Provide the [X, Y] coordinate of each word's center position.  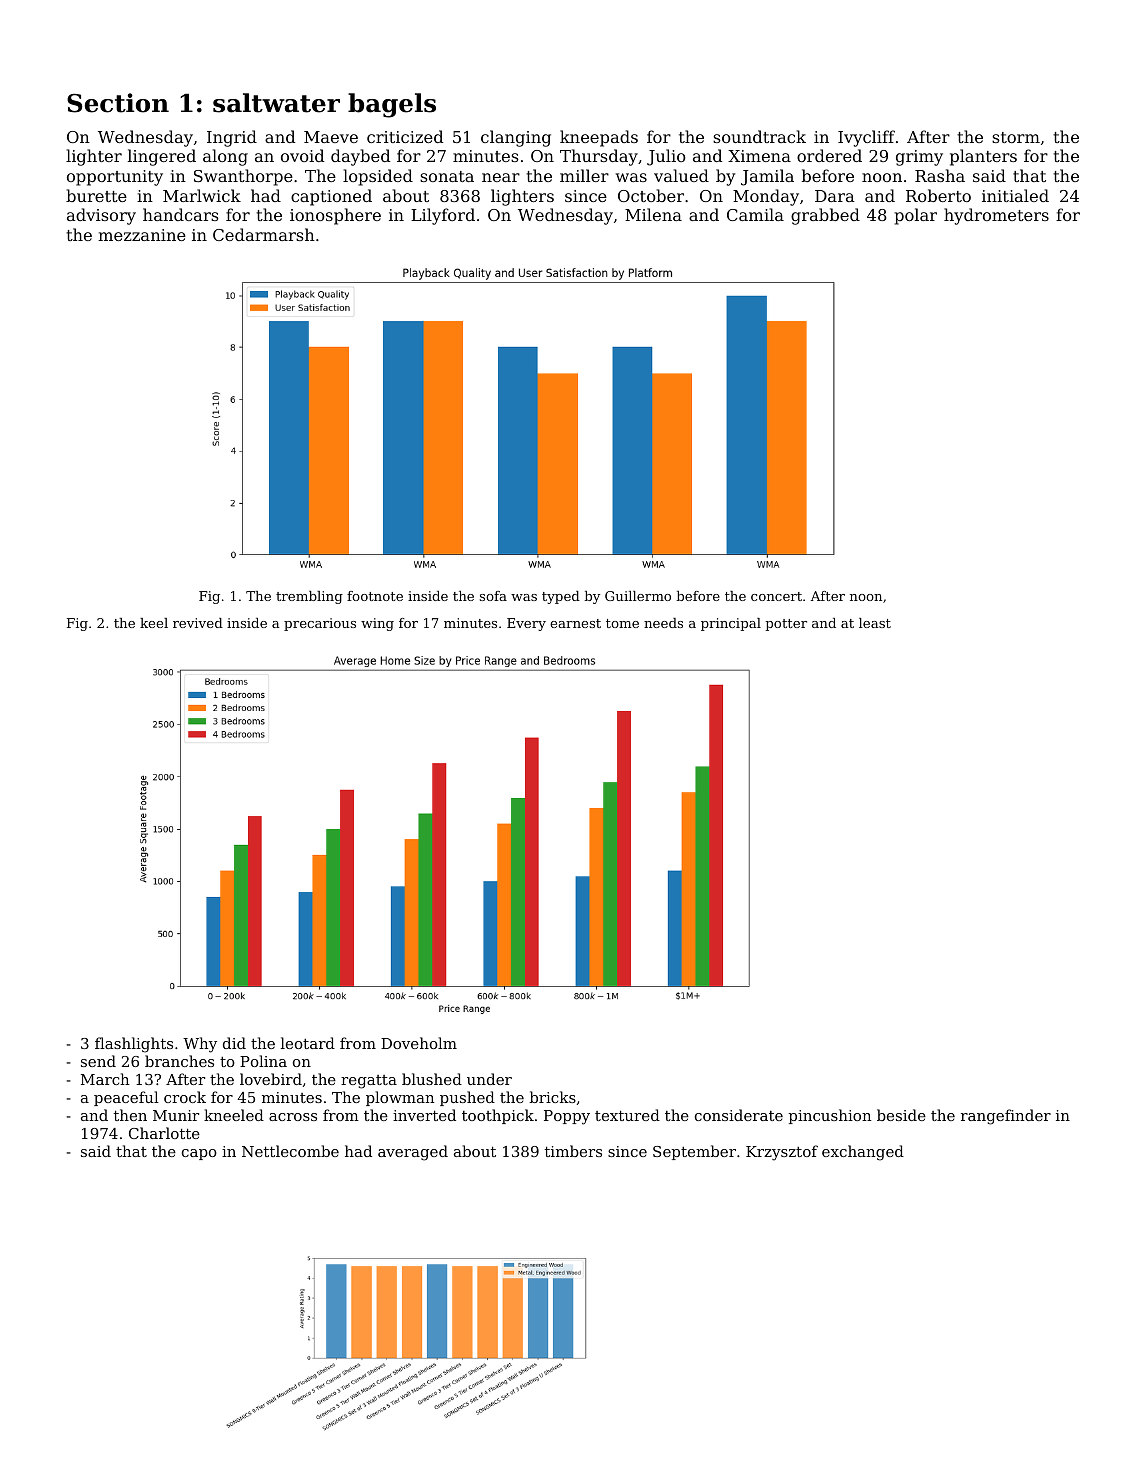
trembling [309, 597]
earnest [575, 623]
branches [179, 1061]
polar [915, 216]
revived [198, 623]
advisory [101, 216]
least [875, 623]
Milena [653, 214]
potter [786, 625]
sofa [493, 596]
